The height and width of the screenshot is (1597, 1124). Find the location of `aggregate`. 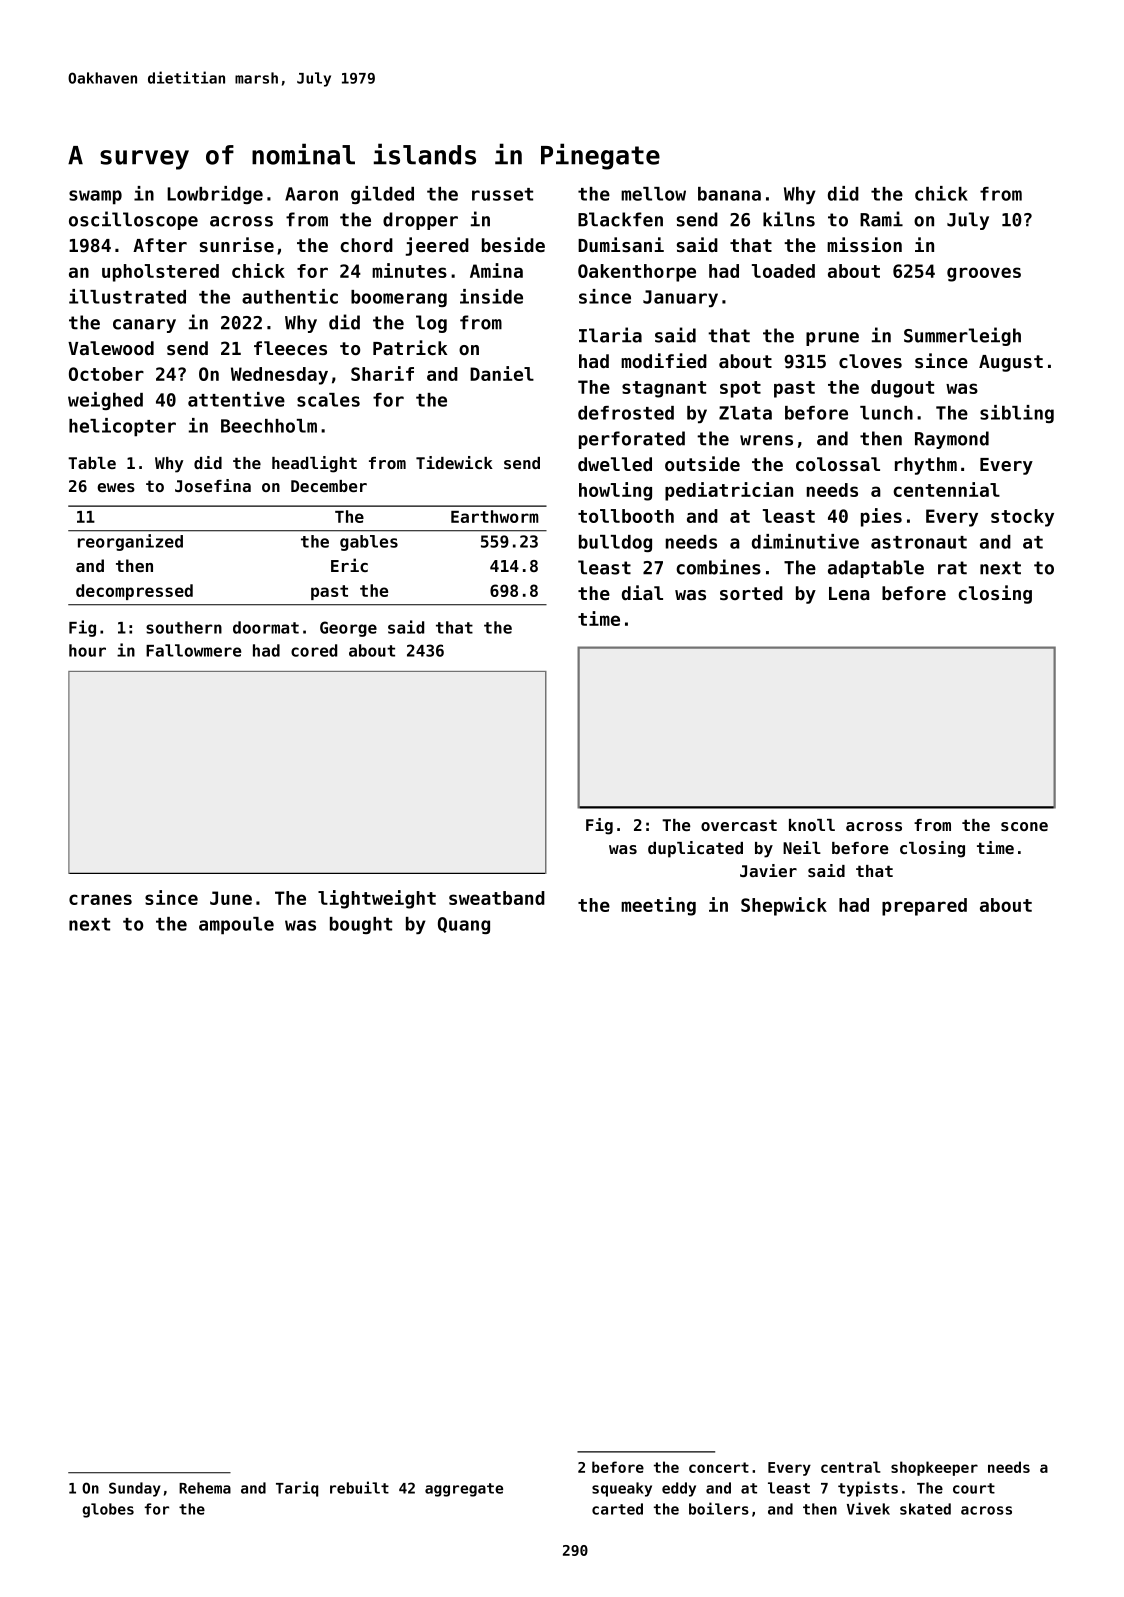

aggregate is located at coordinates (464, 1490).
